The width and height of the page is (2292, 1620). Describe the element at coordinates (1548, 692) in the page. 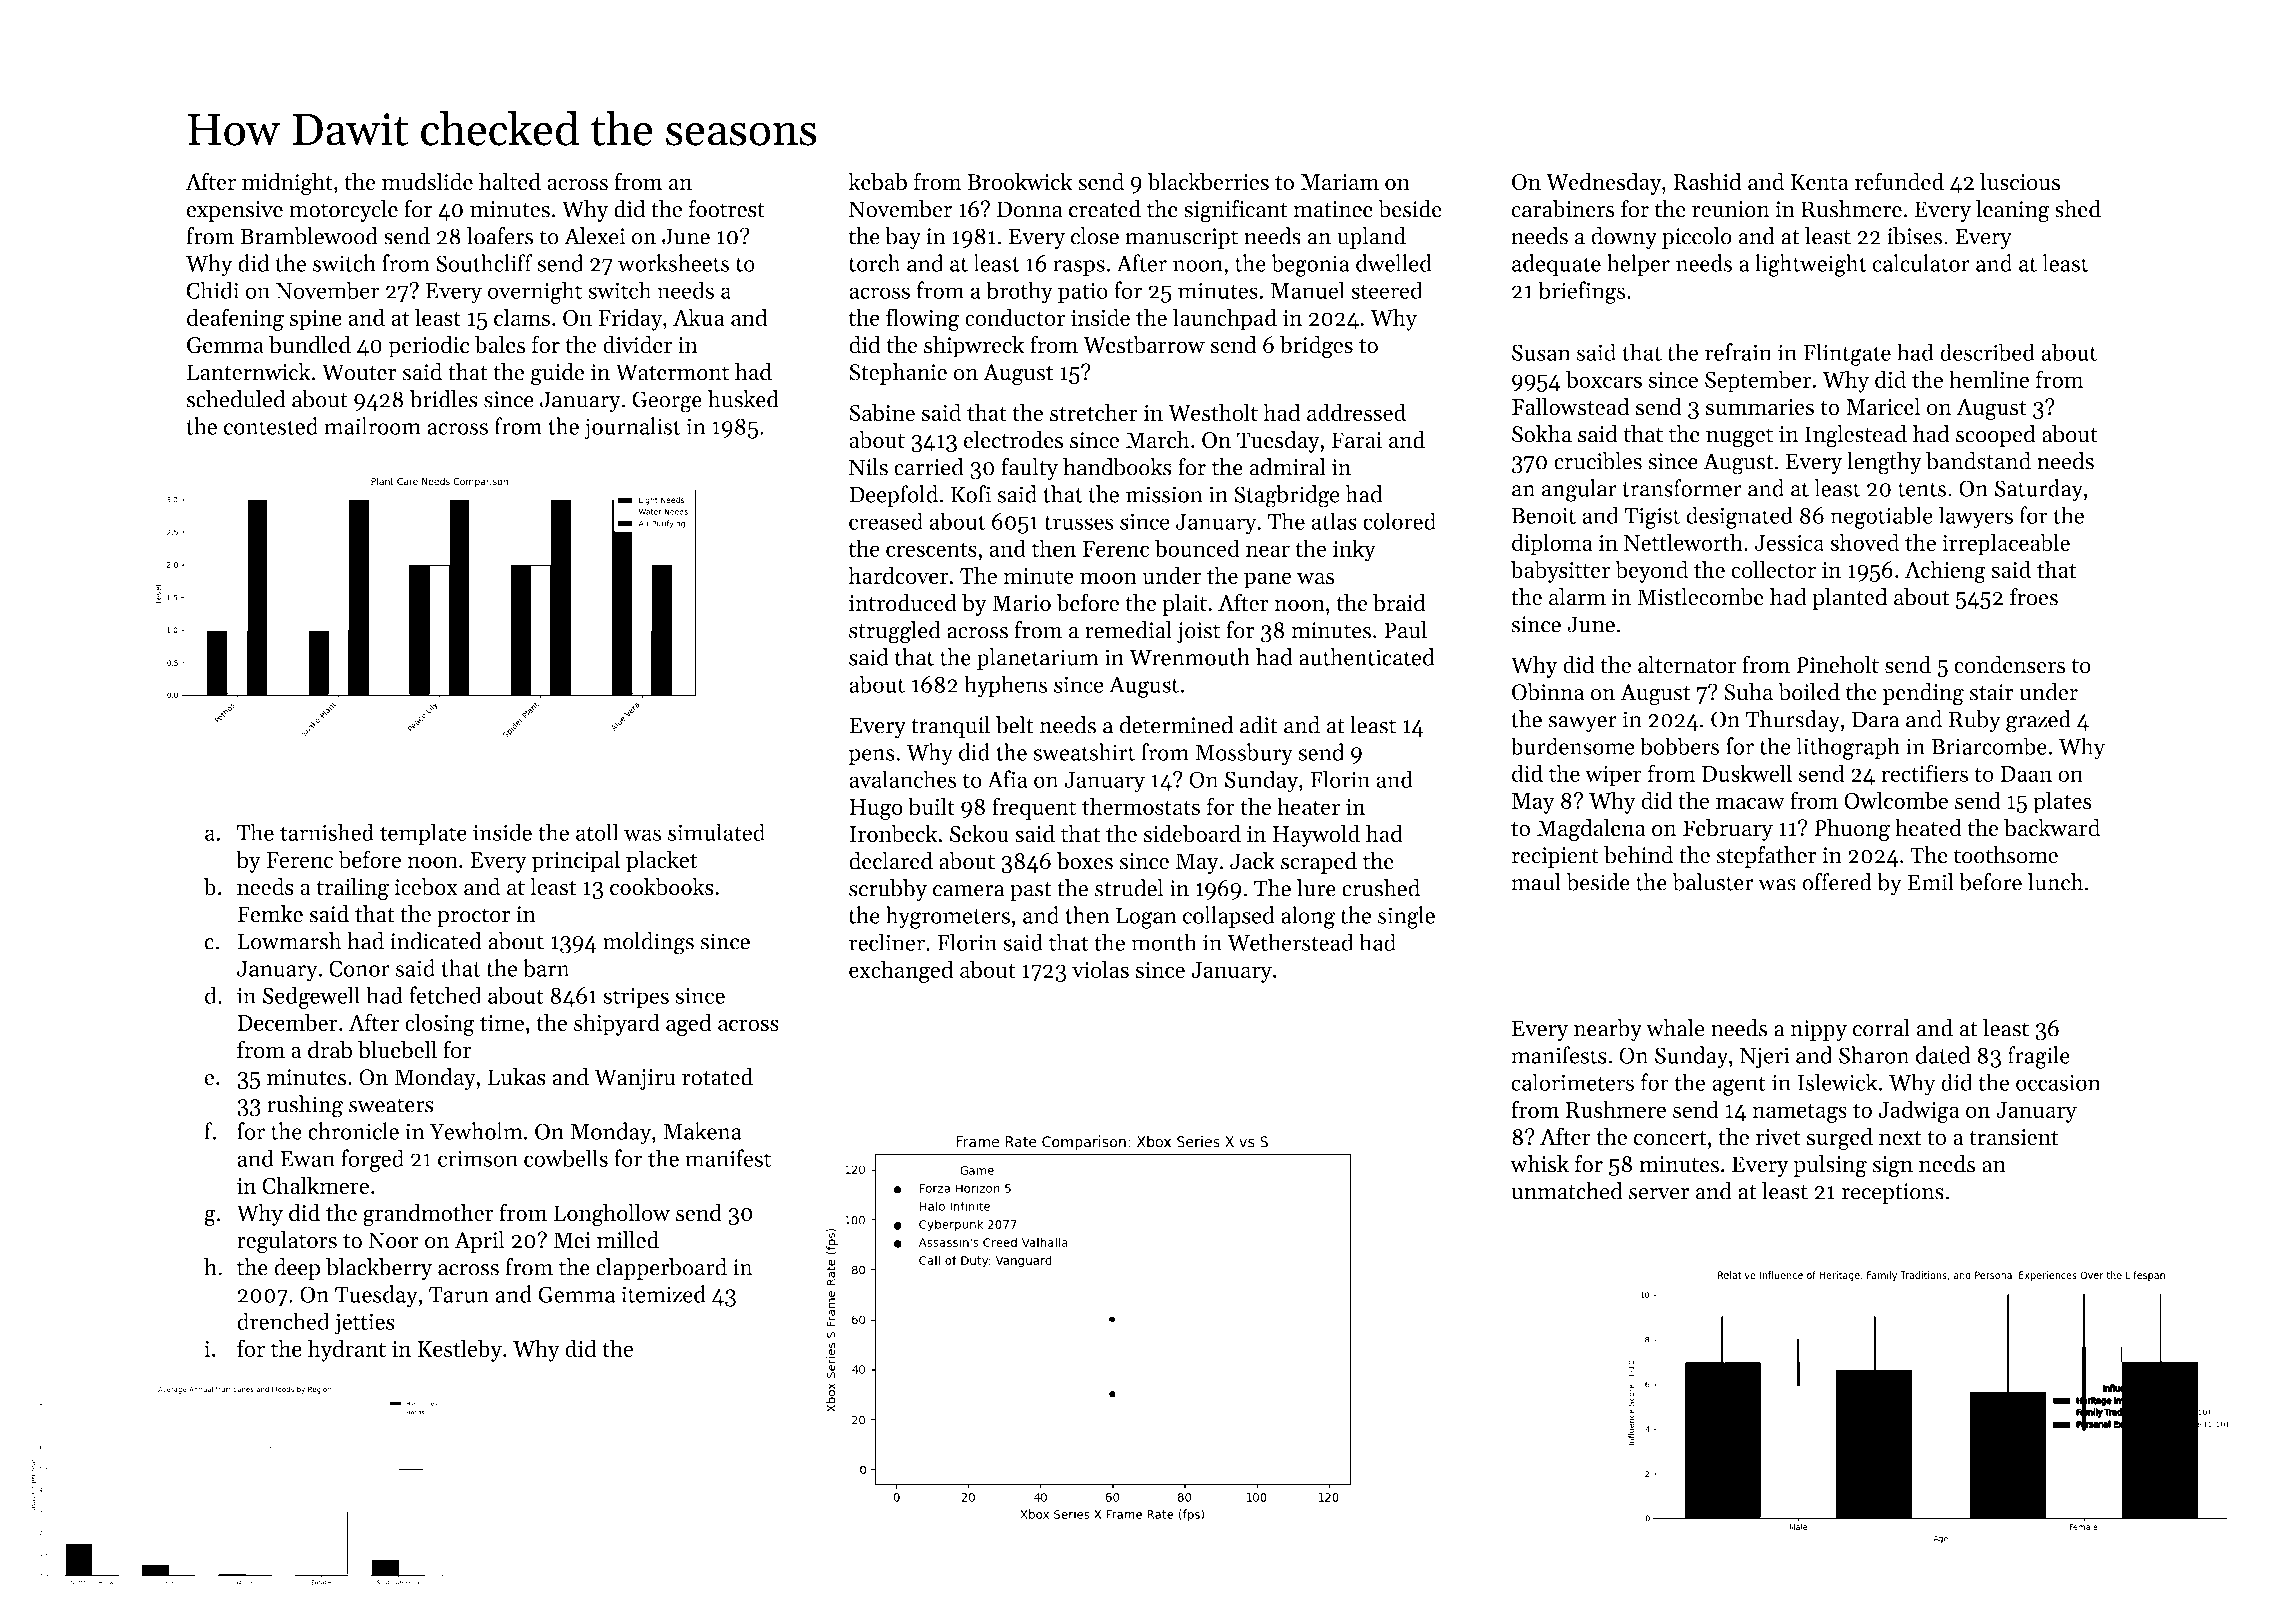

I see `Obinna` at that location.
